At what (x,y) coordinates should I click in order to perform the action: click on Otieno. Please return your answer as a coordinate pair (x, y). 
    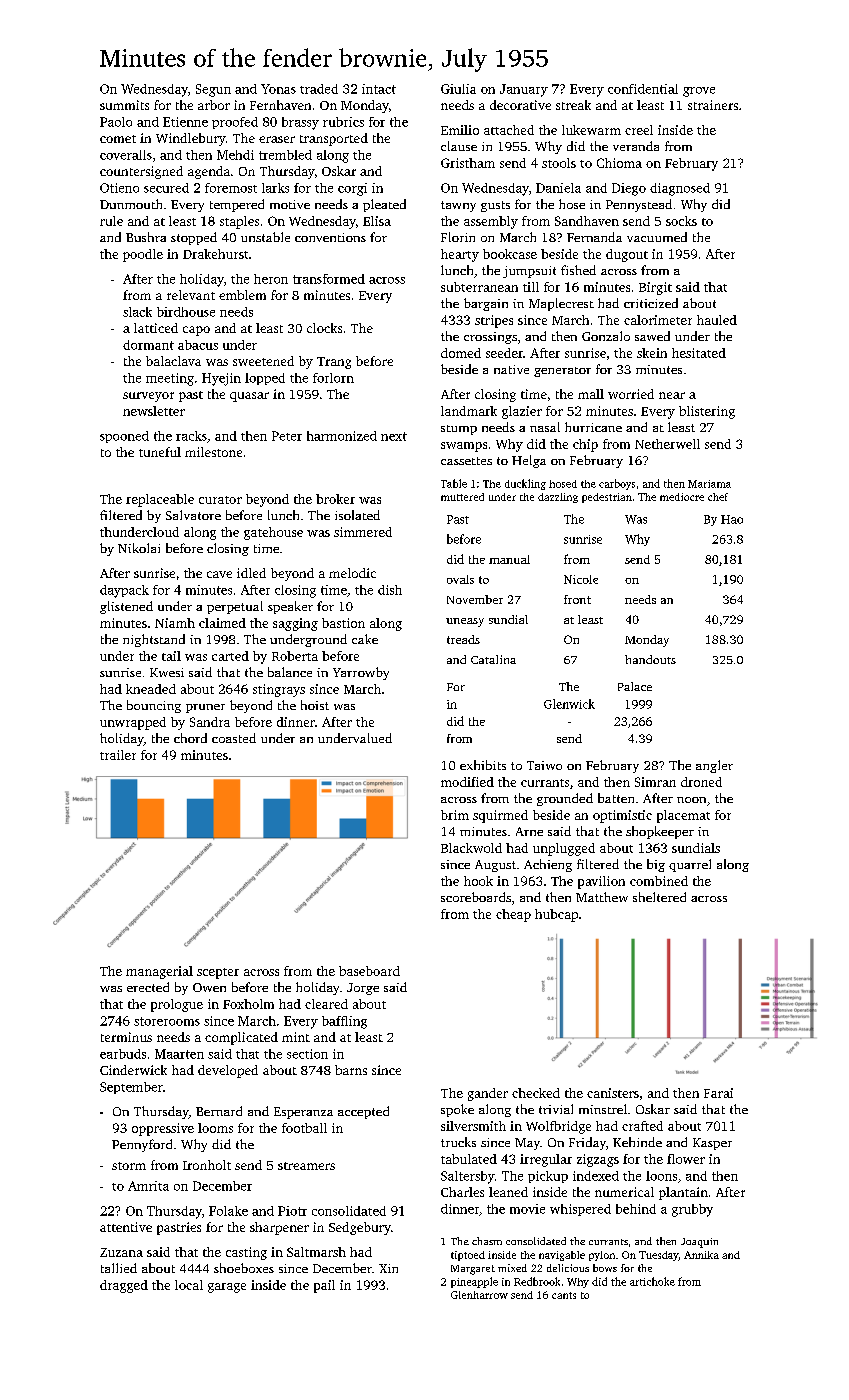
    Looking at the image, I should click on (119, 188).
